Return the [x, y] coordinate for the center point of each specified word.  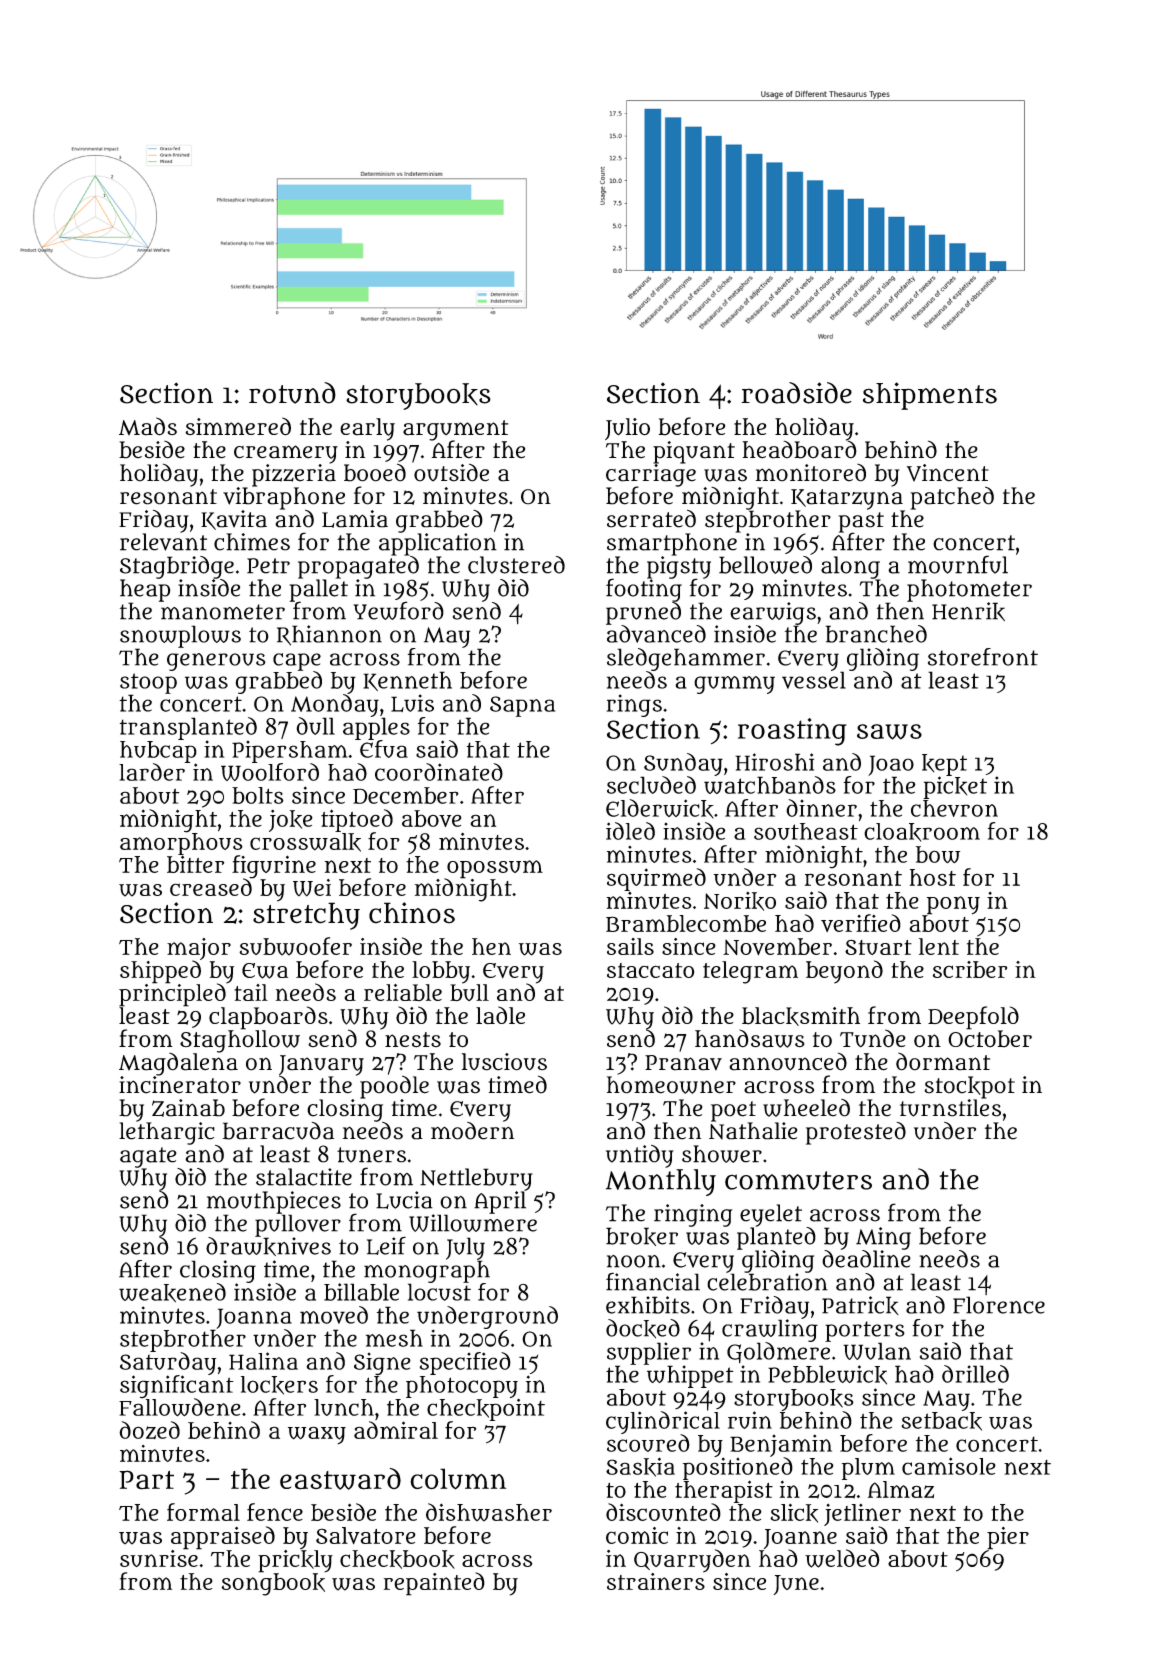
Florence [999, 1305]
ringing [693, 1215]
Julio [627, 429]
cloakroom [922, 832]
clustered [516, 565]
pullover [298, 1225]
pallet [318, 590]
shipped [160, 971]
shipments [930, 396]
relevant [163, 542]
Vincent [948, 473]
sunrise [159, 1558]
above [432, 818]
